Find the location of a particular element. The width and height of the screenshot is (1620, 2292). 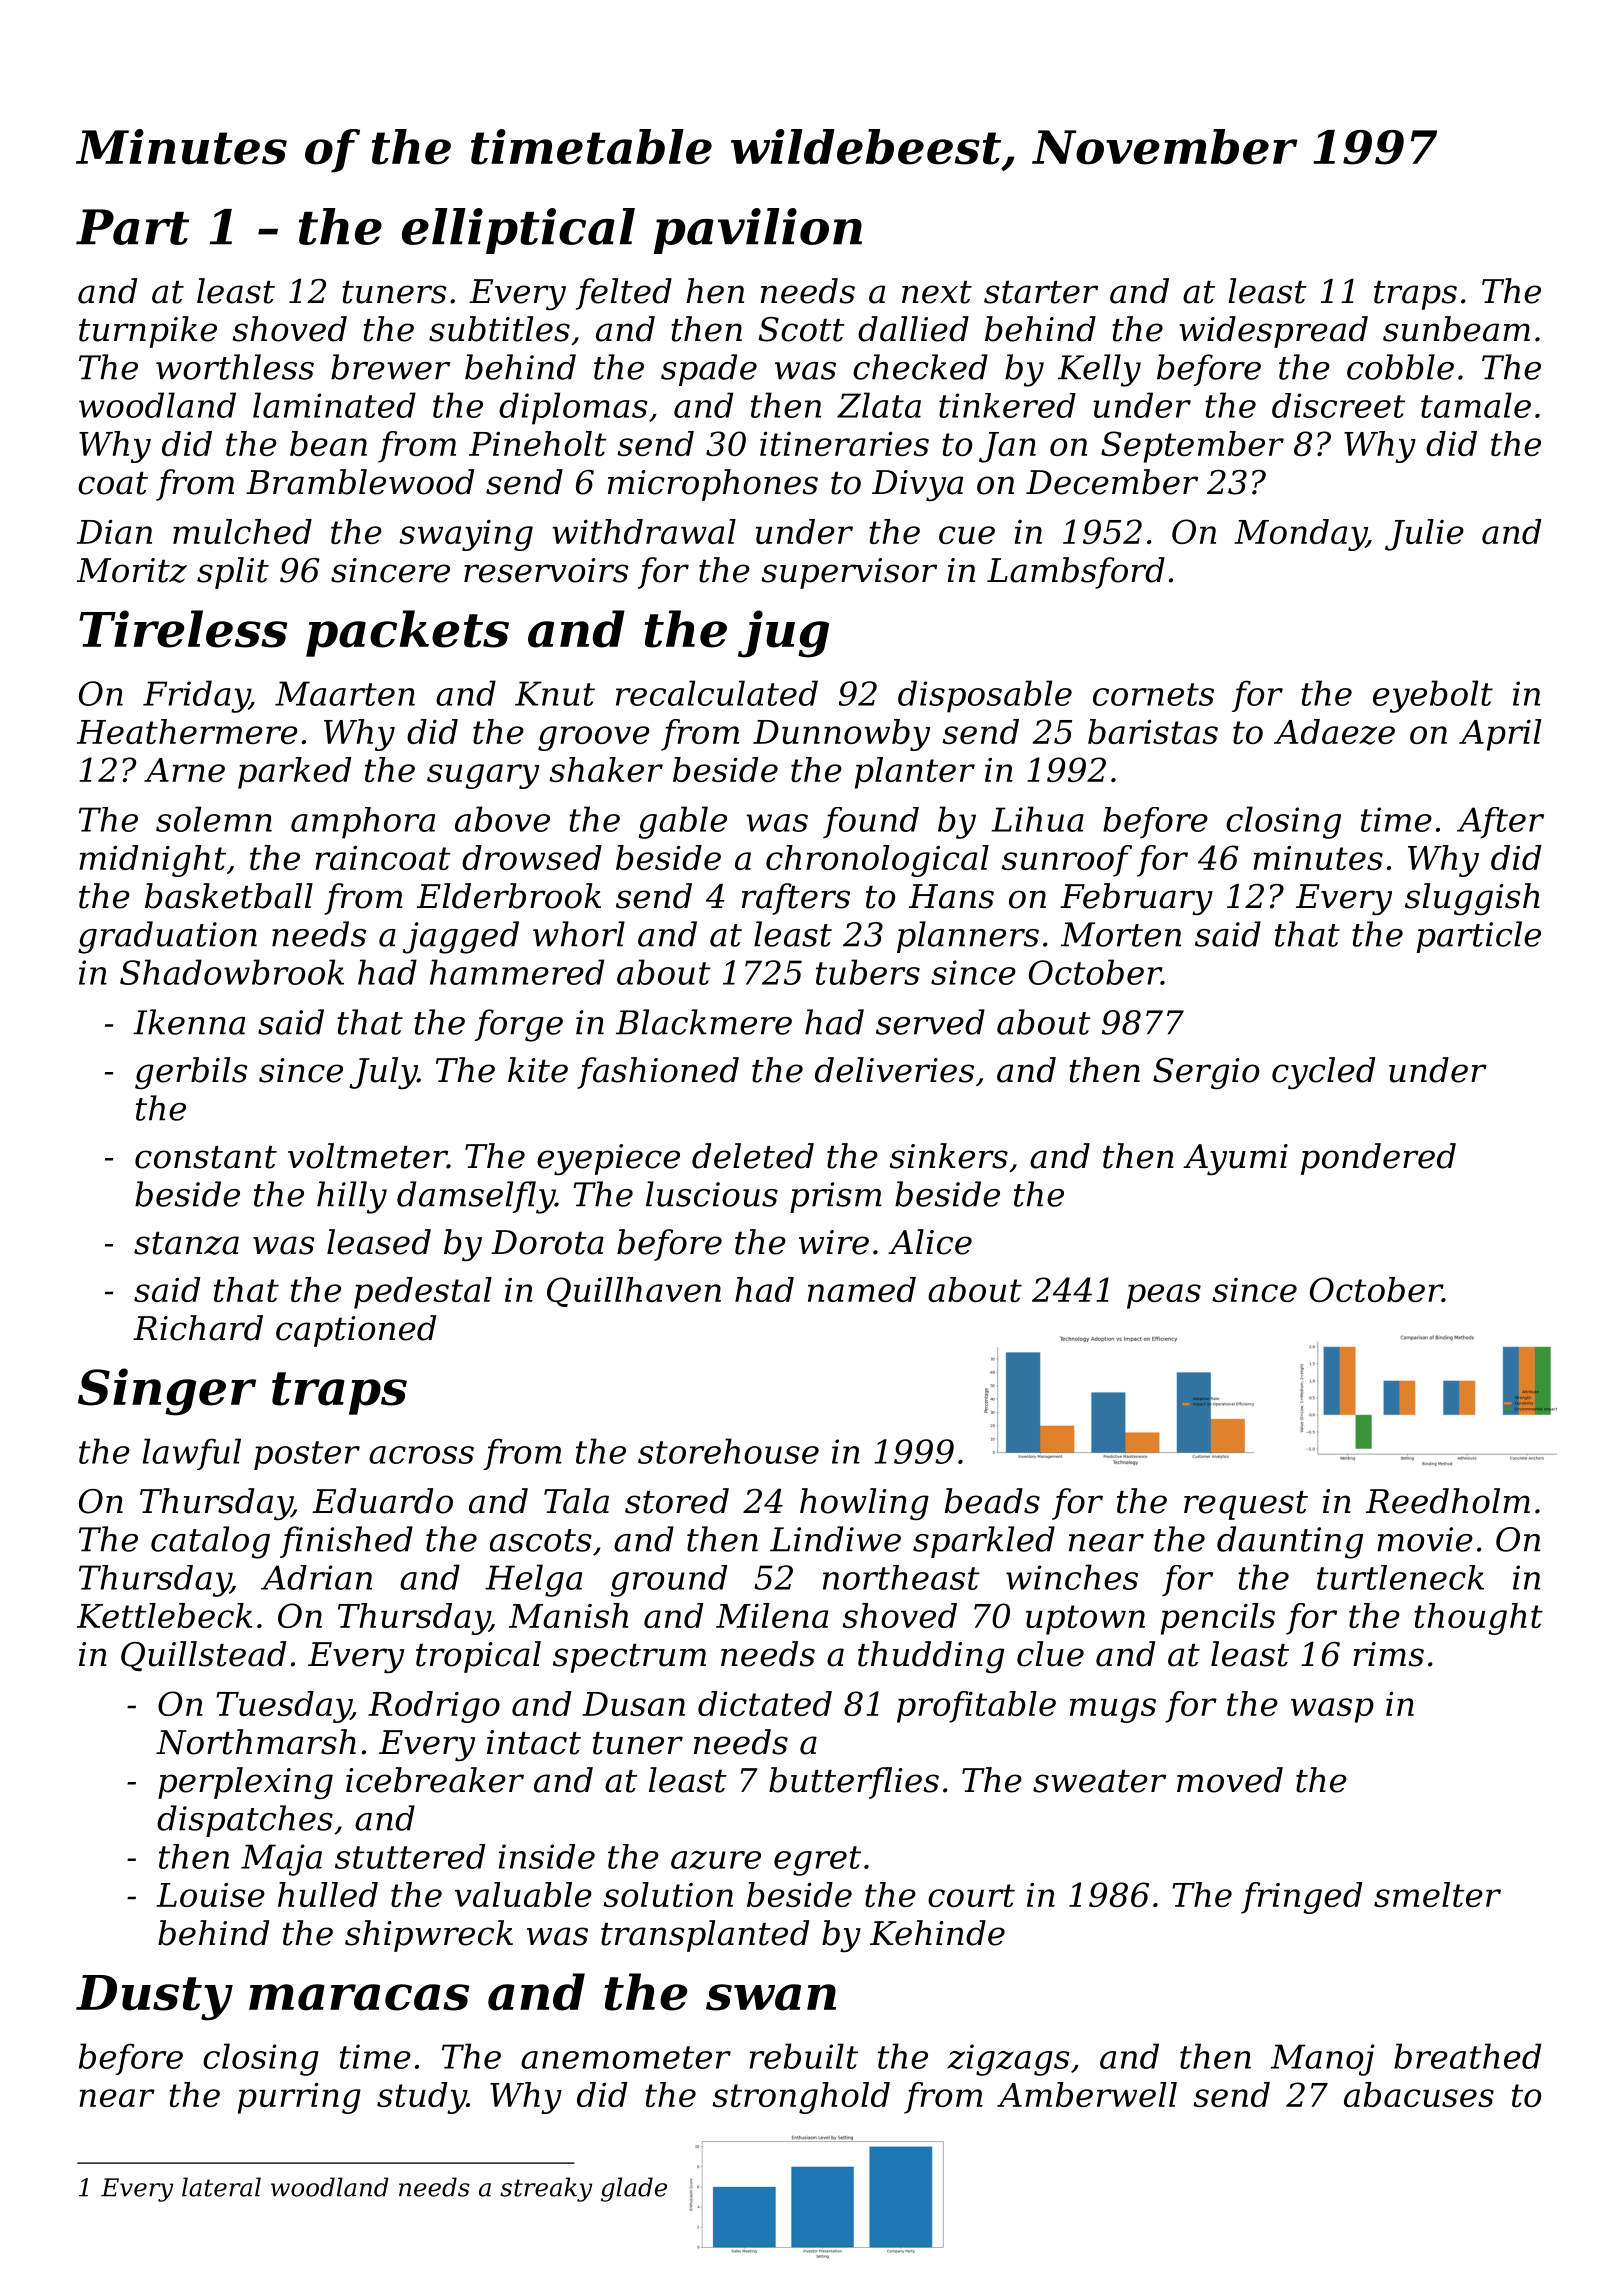

Richard is located at coordinates (198, 1328).
